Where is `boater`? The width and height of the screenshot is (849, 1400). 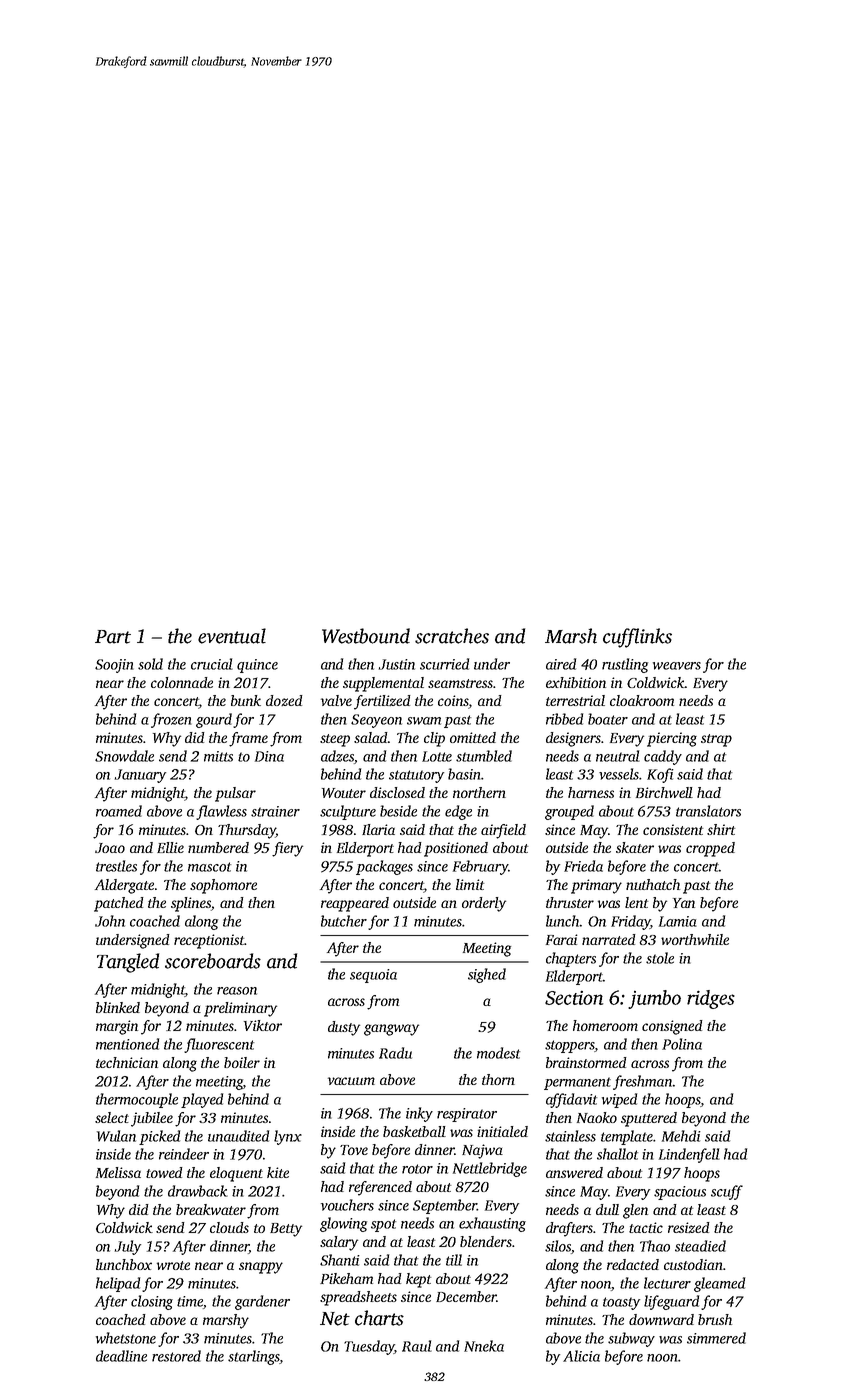 boater is located at coordinates (608, 719).
